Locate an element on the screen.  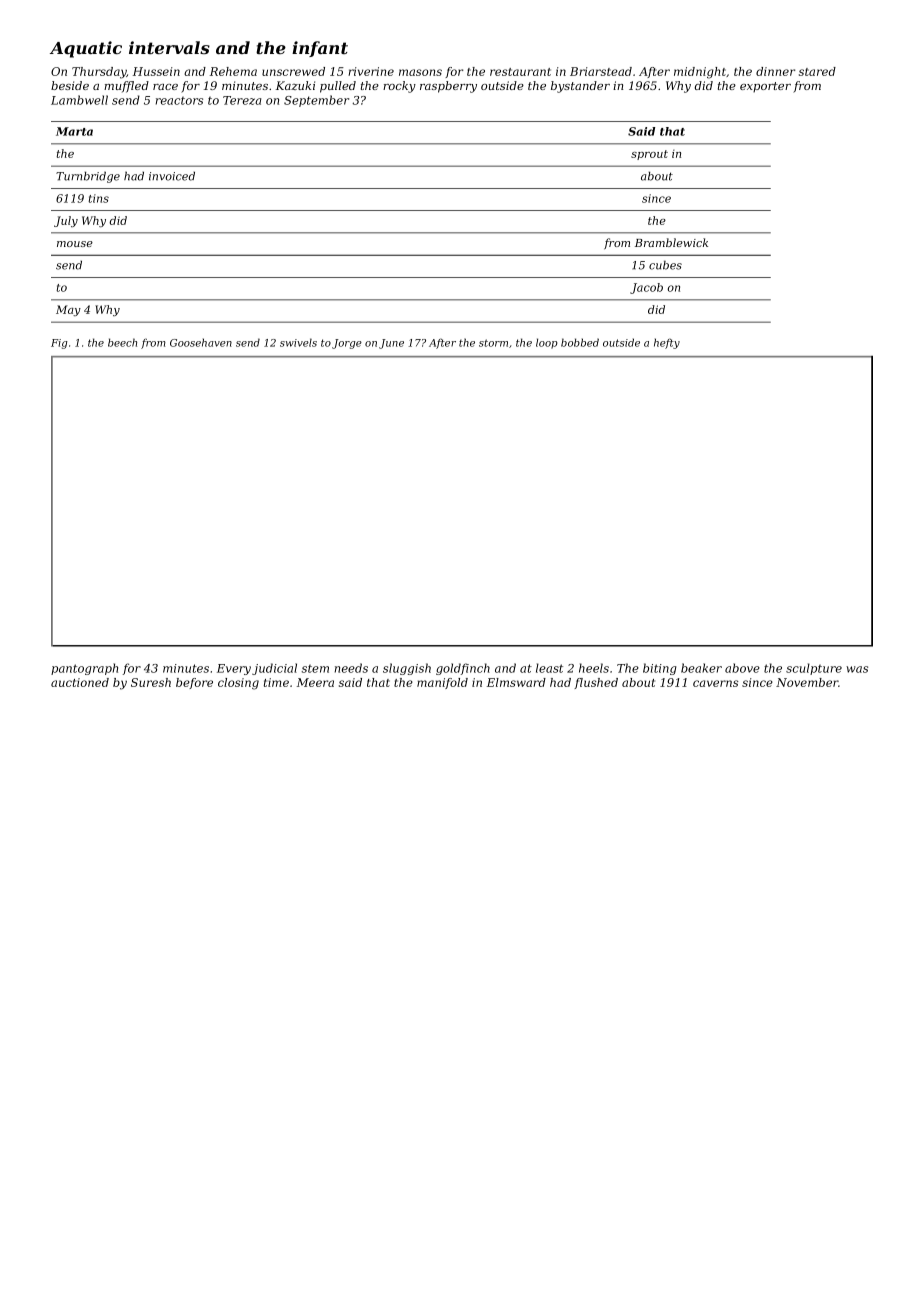
infant is located at coordinates (320, 49).
